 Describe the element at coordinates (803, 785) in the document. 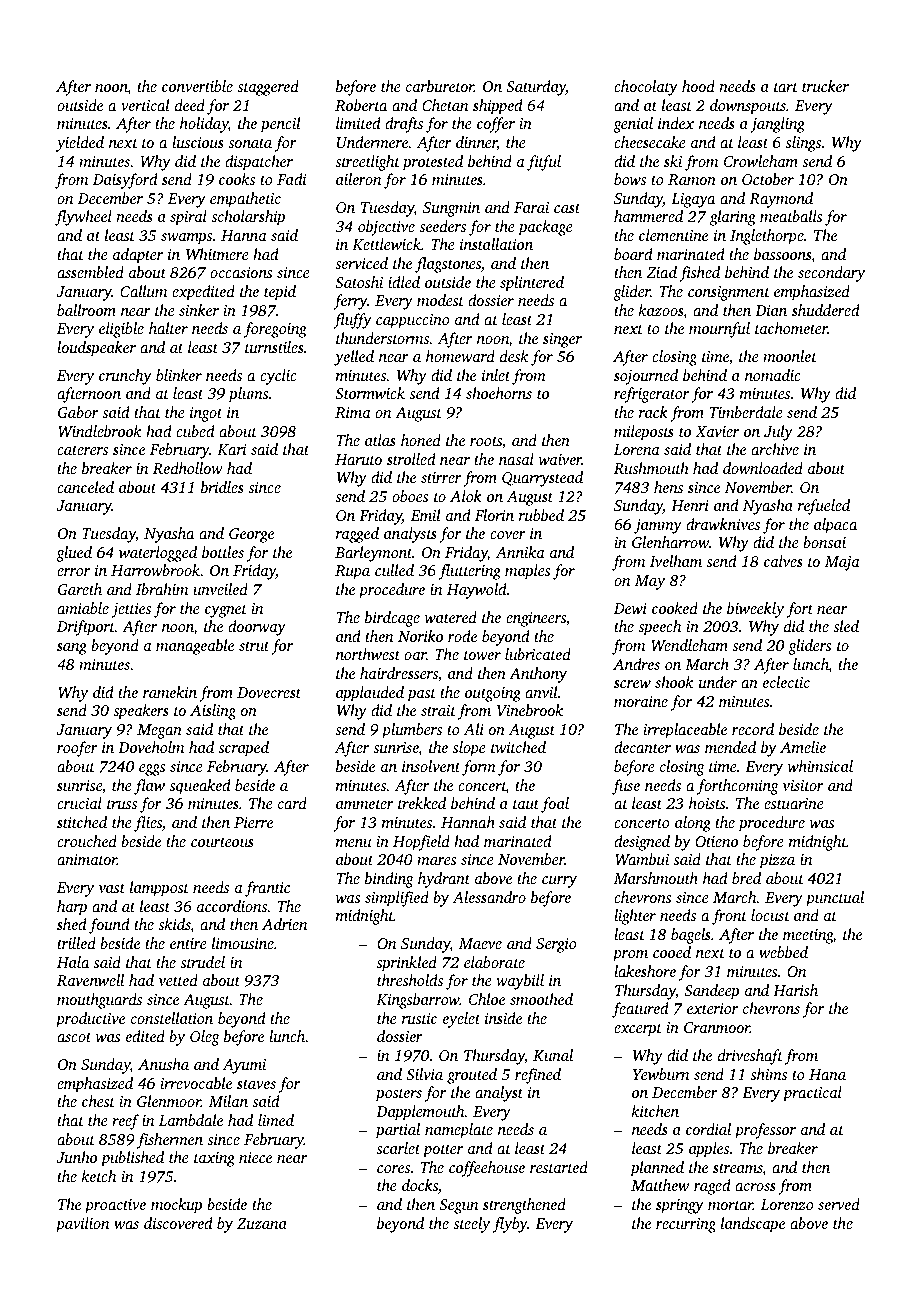

I see `visitor` at that location.
